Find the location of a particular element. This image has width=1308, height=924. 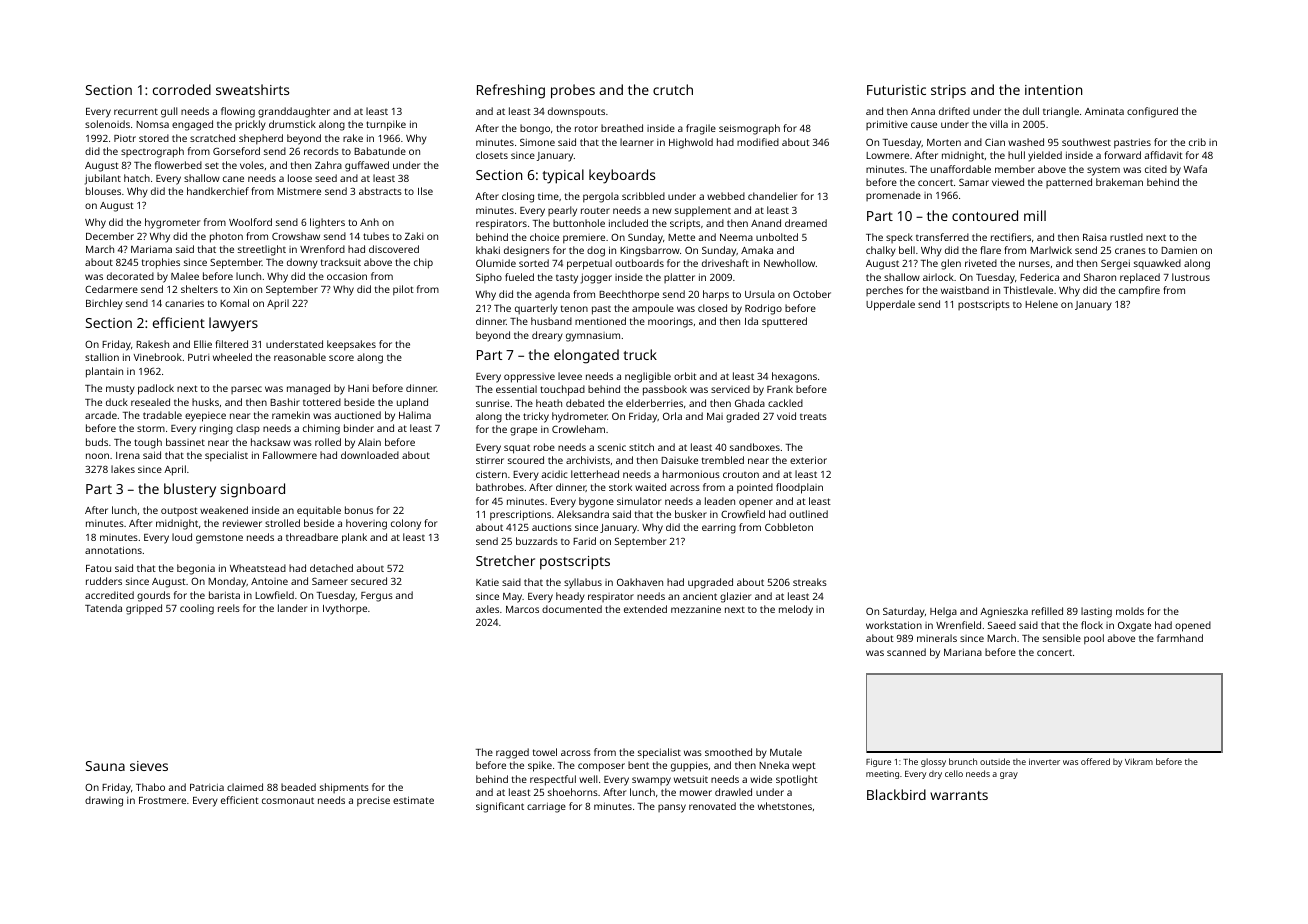

campfire is located at coordinates (1139, 291).
